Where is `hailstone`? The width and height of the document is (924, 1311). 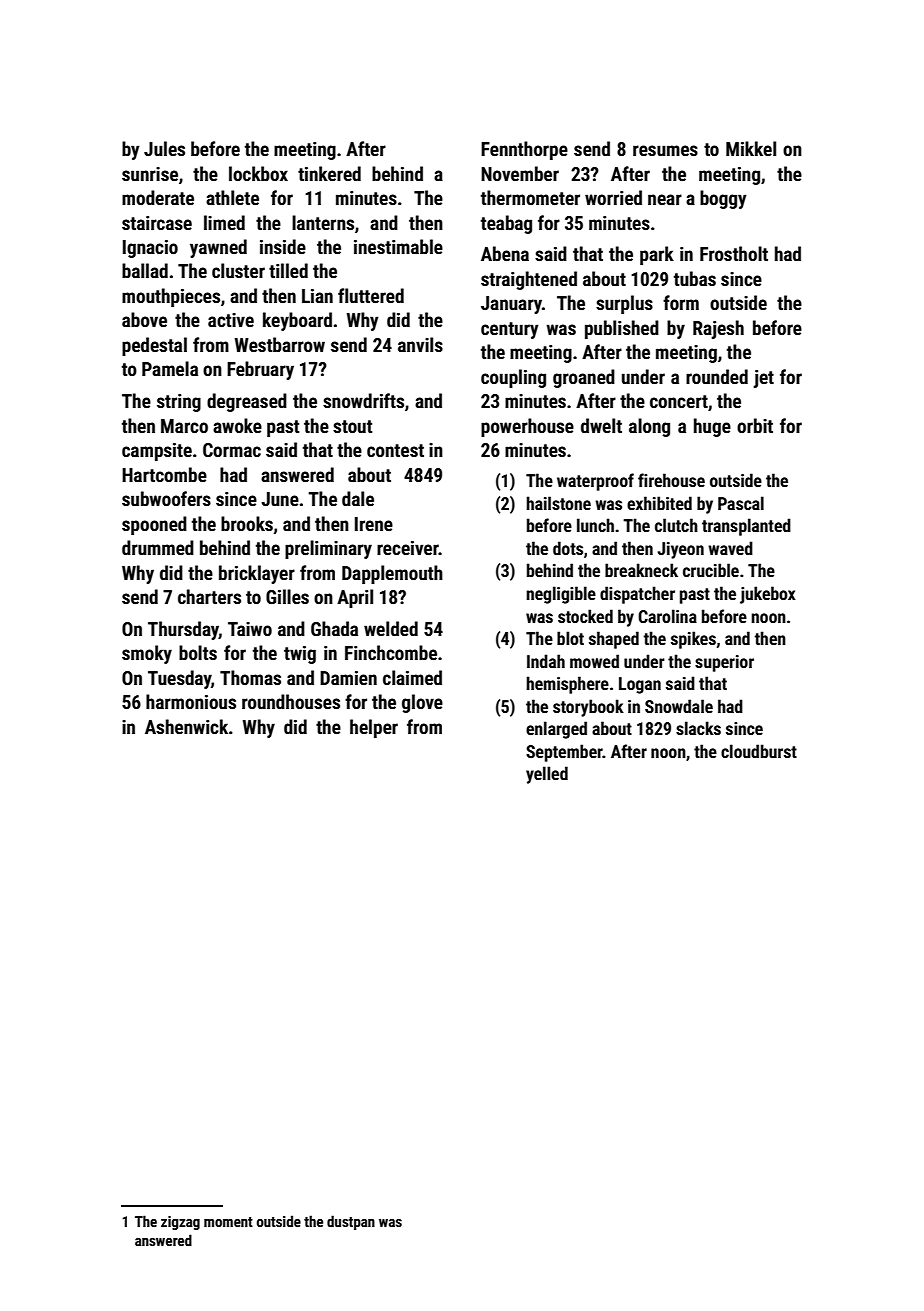 hailstone is located at coordinates (558, 503).
